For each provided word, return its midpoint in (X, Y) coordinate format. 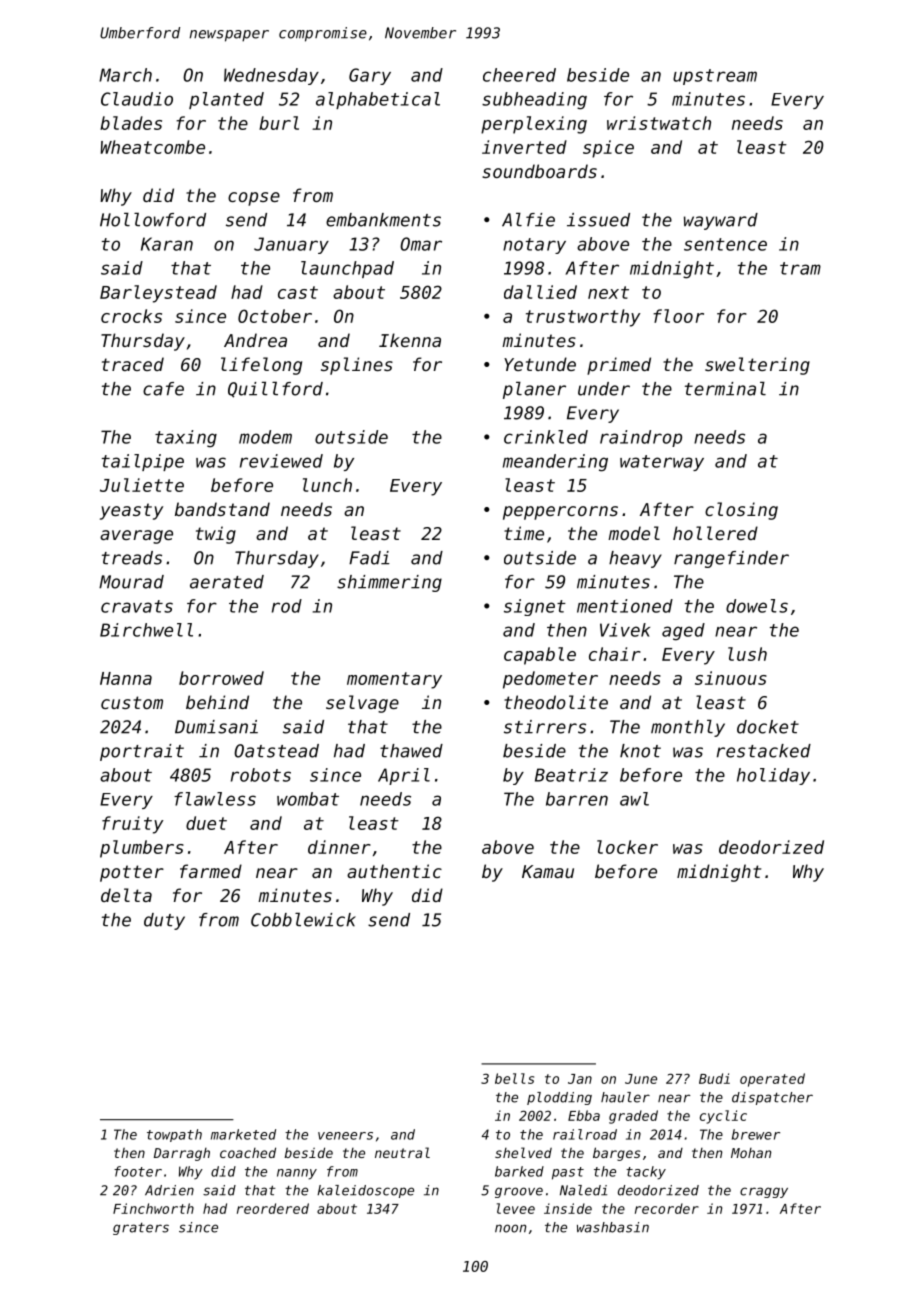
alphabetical (378, 100)
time (524, 533)
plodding (559, 1098)
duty (164, 921)
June (641, 1079)
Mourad (131, 582)
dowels (757, 606)
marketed (243, 1134)
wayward (721, 221)
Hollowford (153, 220)
